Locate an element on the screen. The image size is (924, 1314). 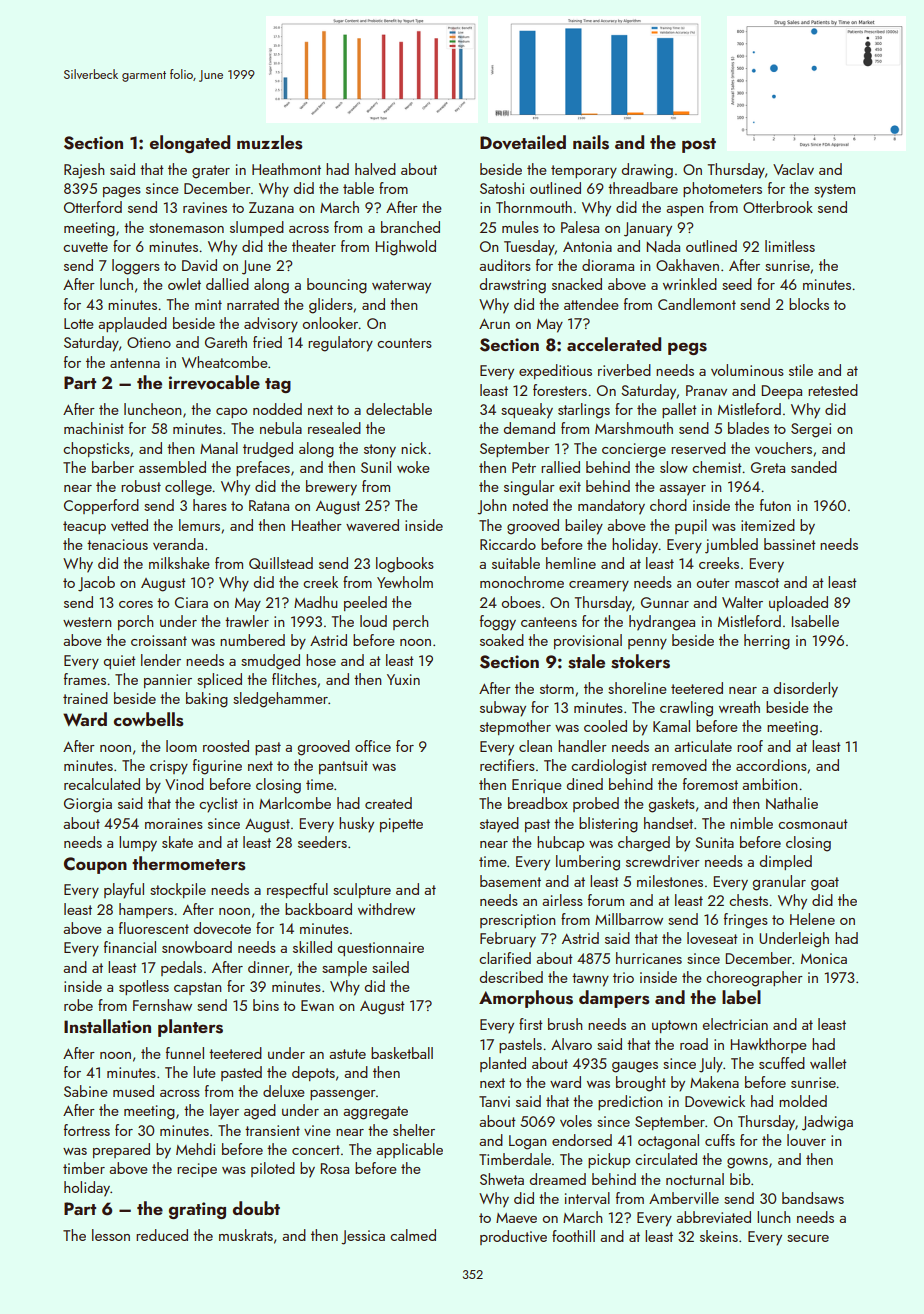
mused is located at coordinates (133, 1091).
